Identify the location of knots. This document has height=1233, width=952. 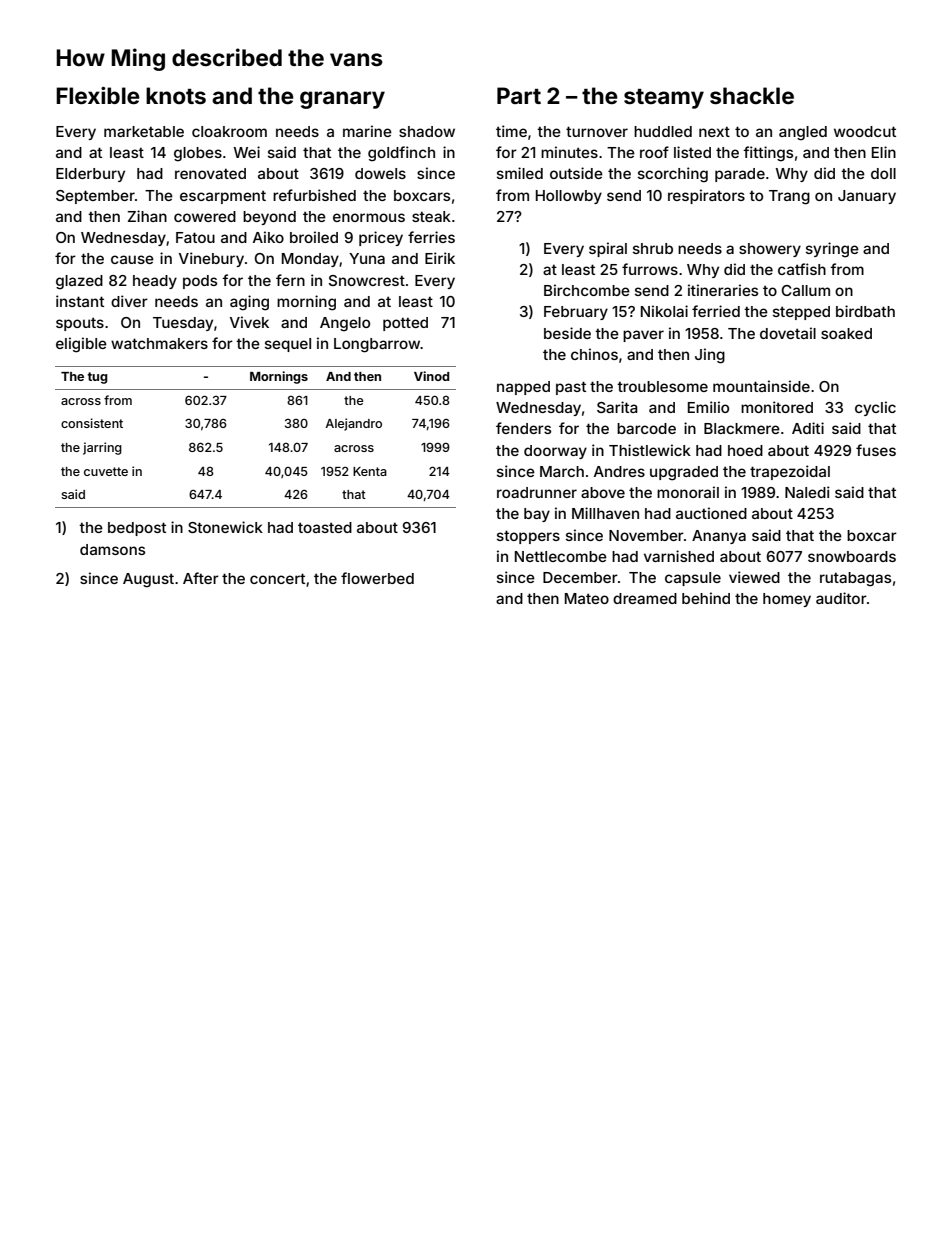
(176, 95).
